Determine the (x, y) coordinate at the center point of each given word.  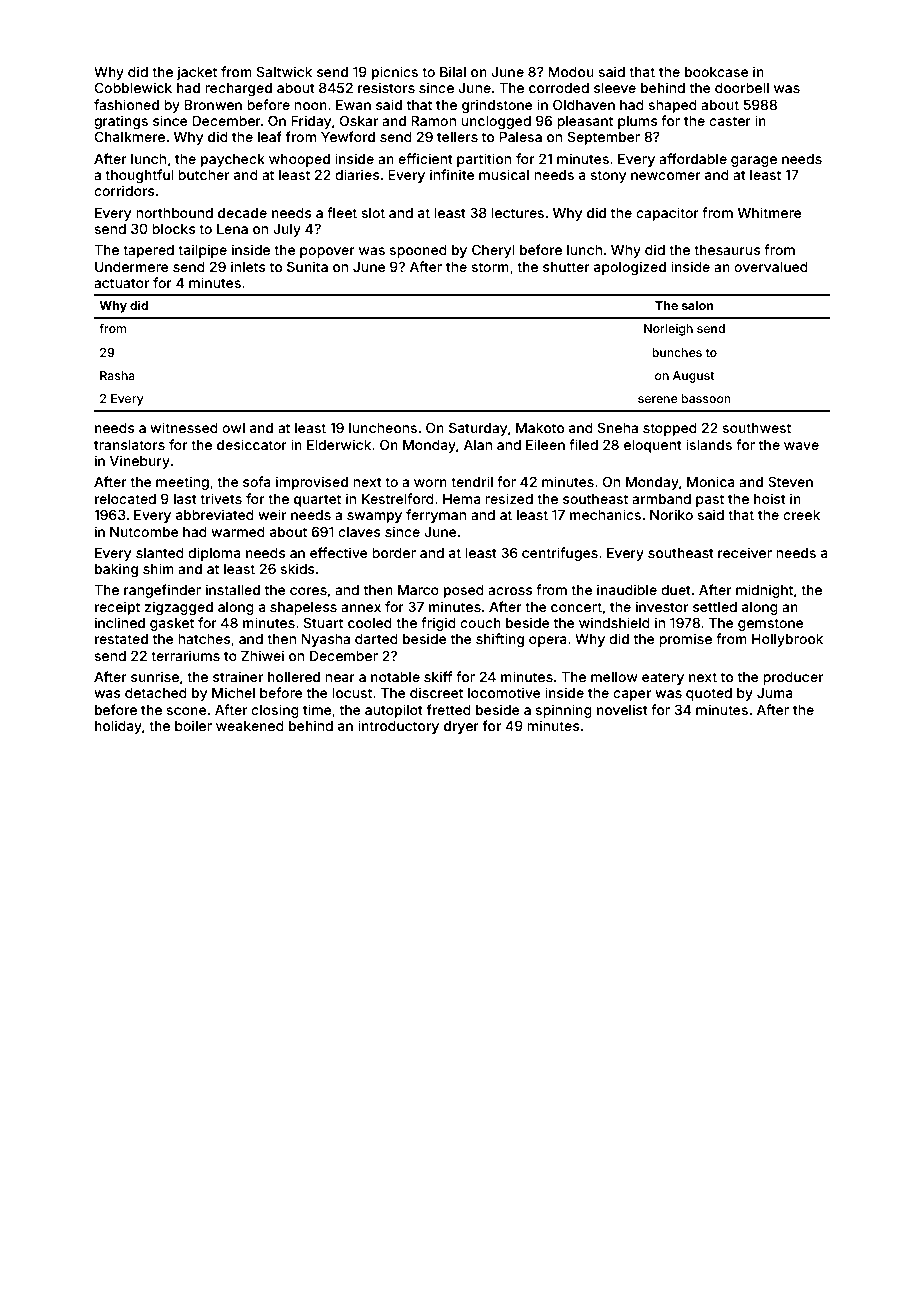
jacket (197, 73)
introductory (398, 727)
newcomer (666, 176)
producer (793, 678)
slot (373, 213)
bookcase (717, 72)
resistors (386, 87)
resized (509, 498)
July (287, 230)
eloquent (653, 446)
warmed (238, 532)
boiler (193, 725)
